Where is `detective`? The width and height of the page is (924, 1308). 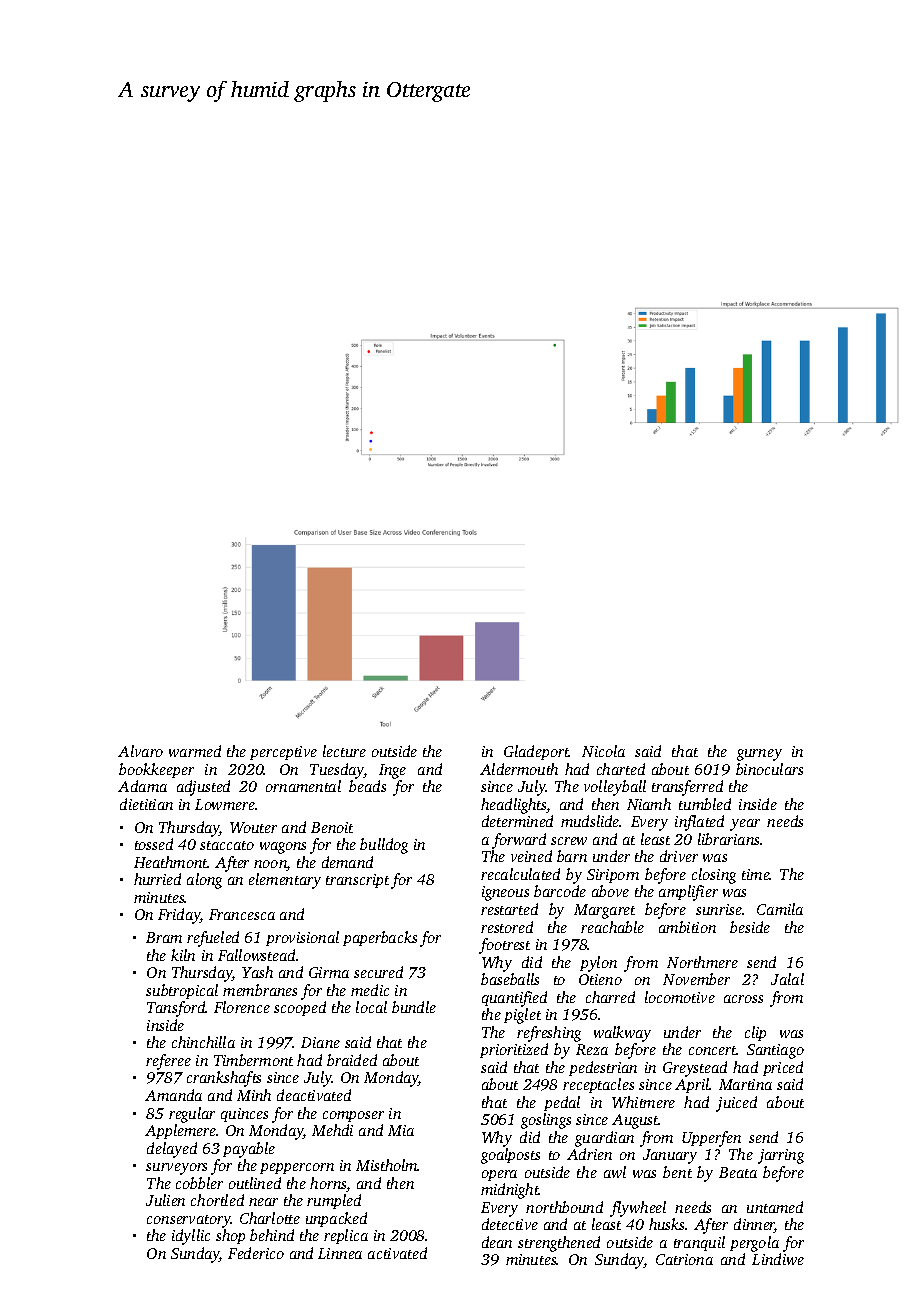
detective is located at coordinates (510, 1224).
